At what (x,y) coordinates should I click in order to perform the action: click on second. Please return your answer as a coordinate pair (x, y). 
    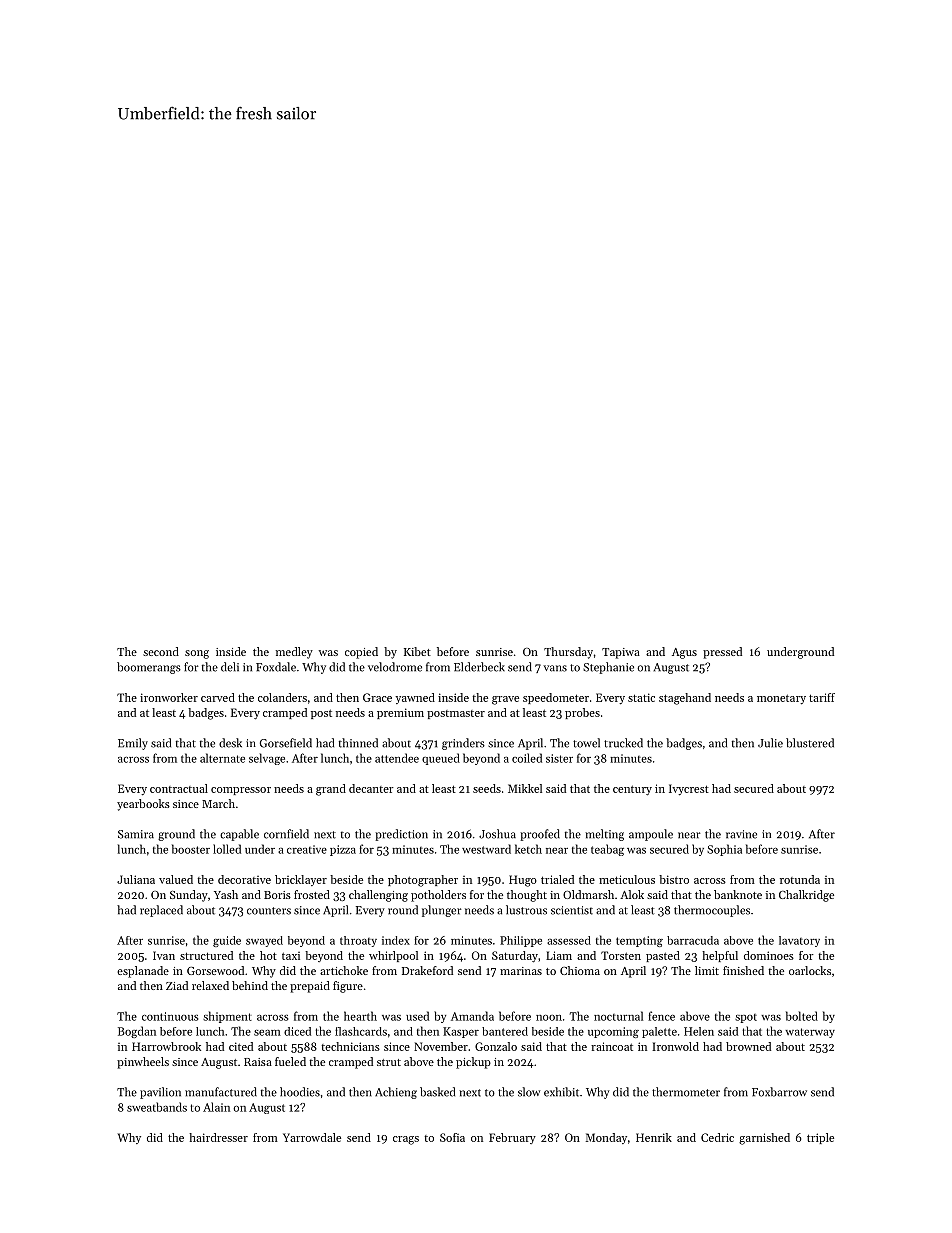
    Looking at the image, I should click on (161, 651).
